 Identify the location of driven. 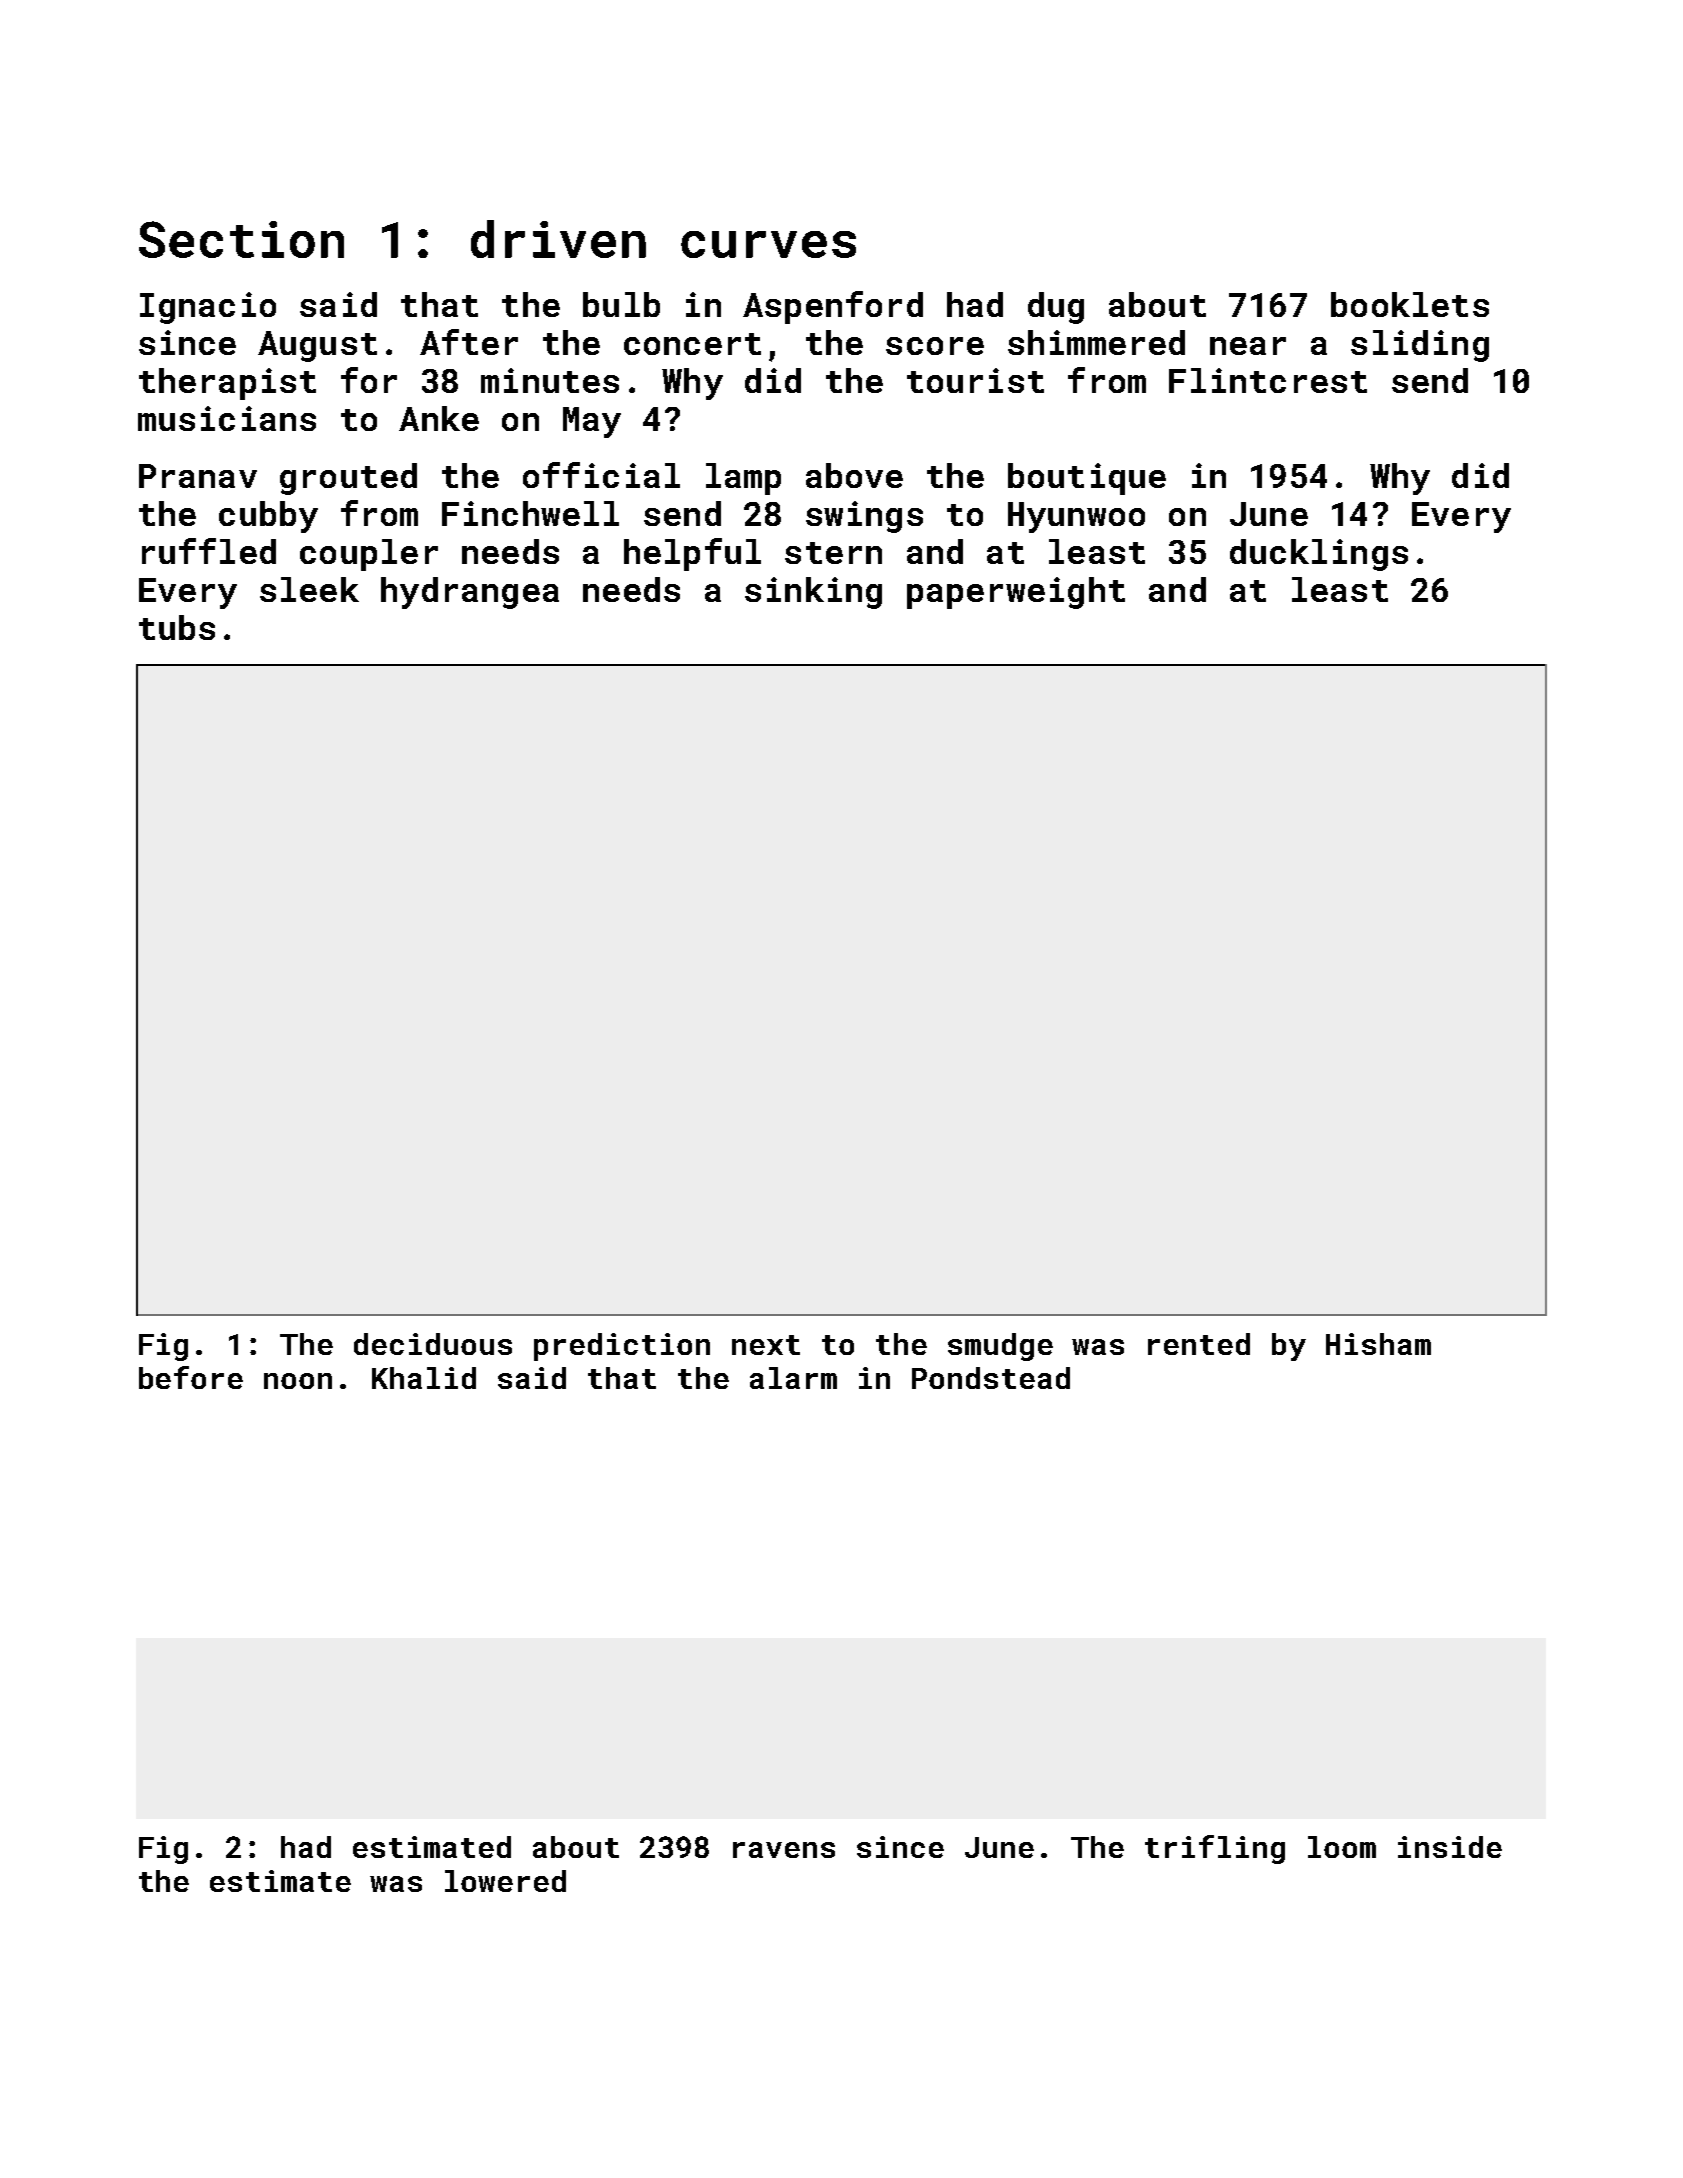
(558, 239).
